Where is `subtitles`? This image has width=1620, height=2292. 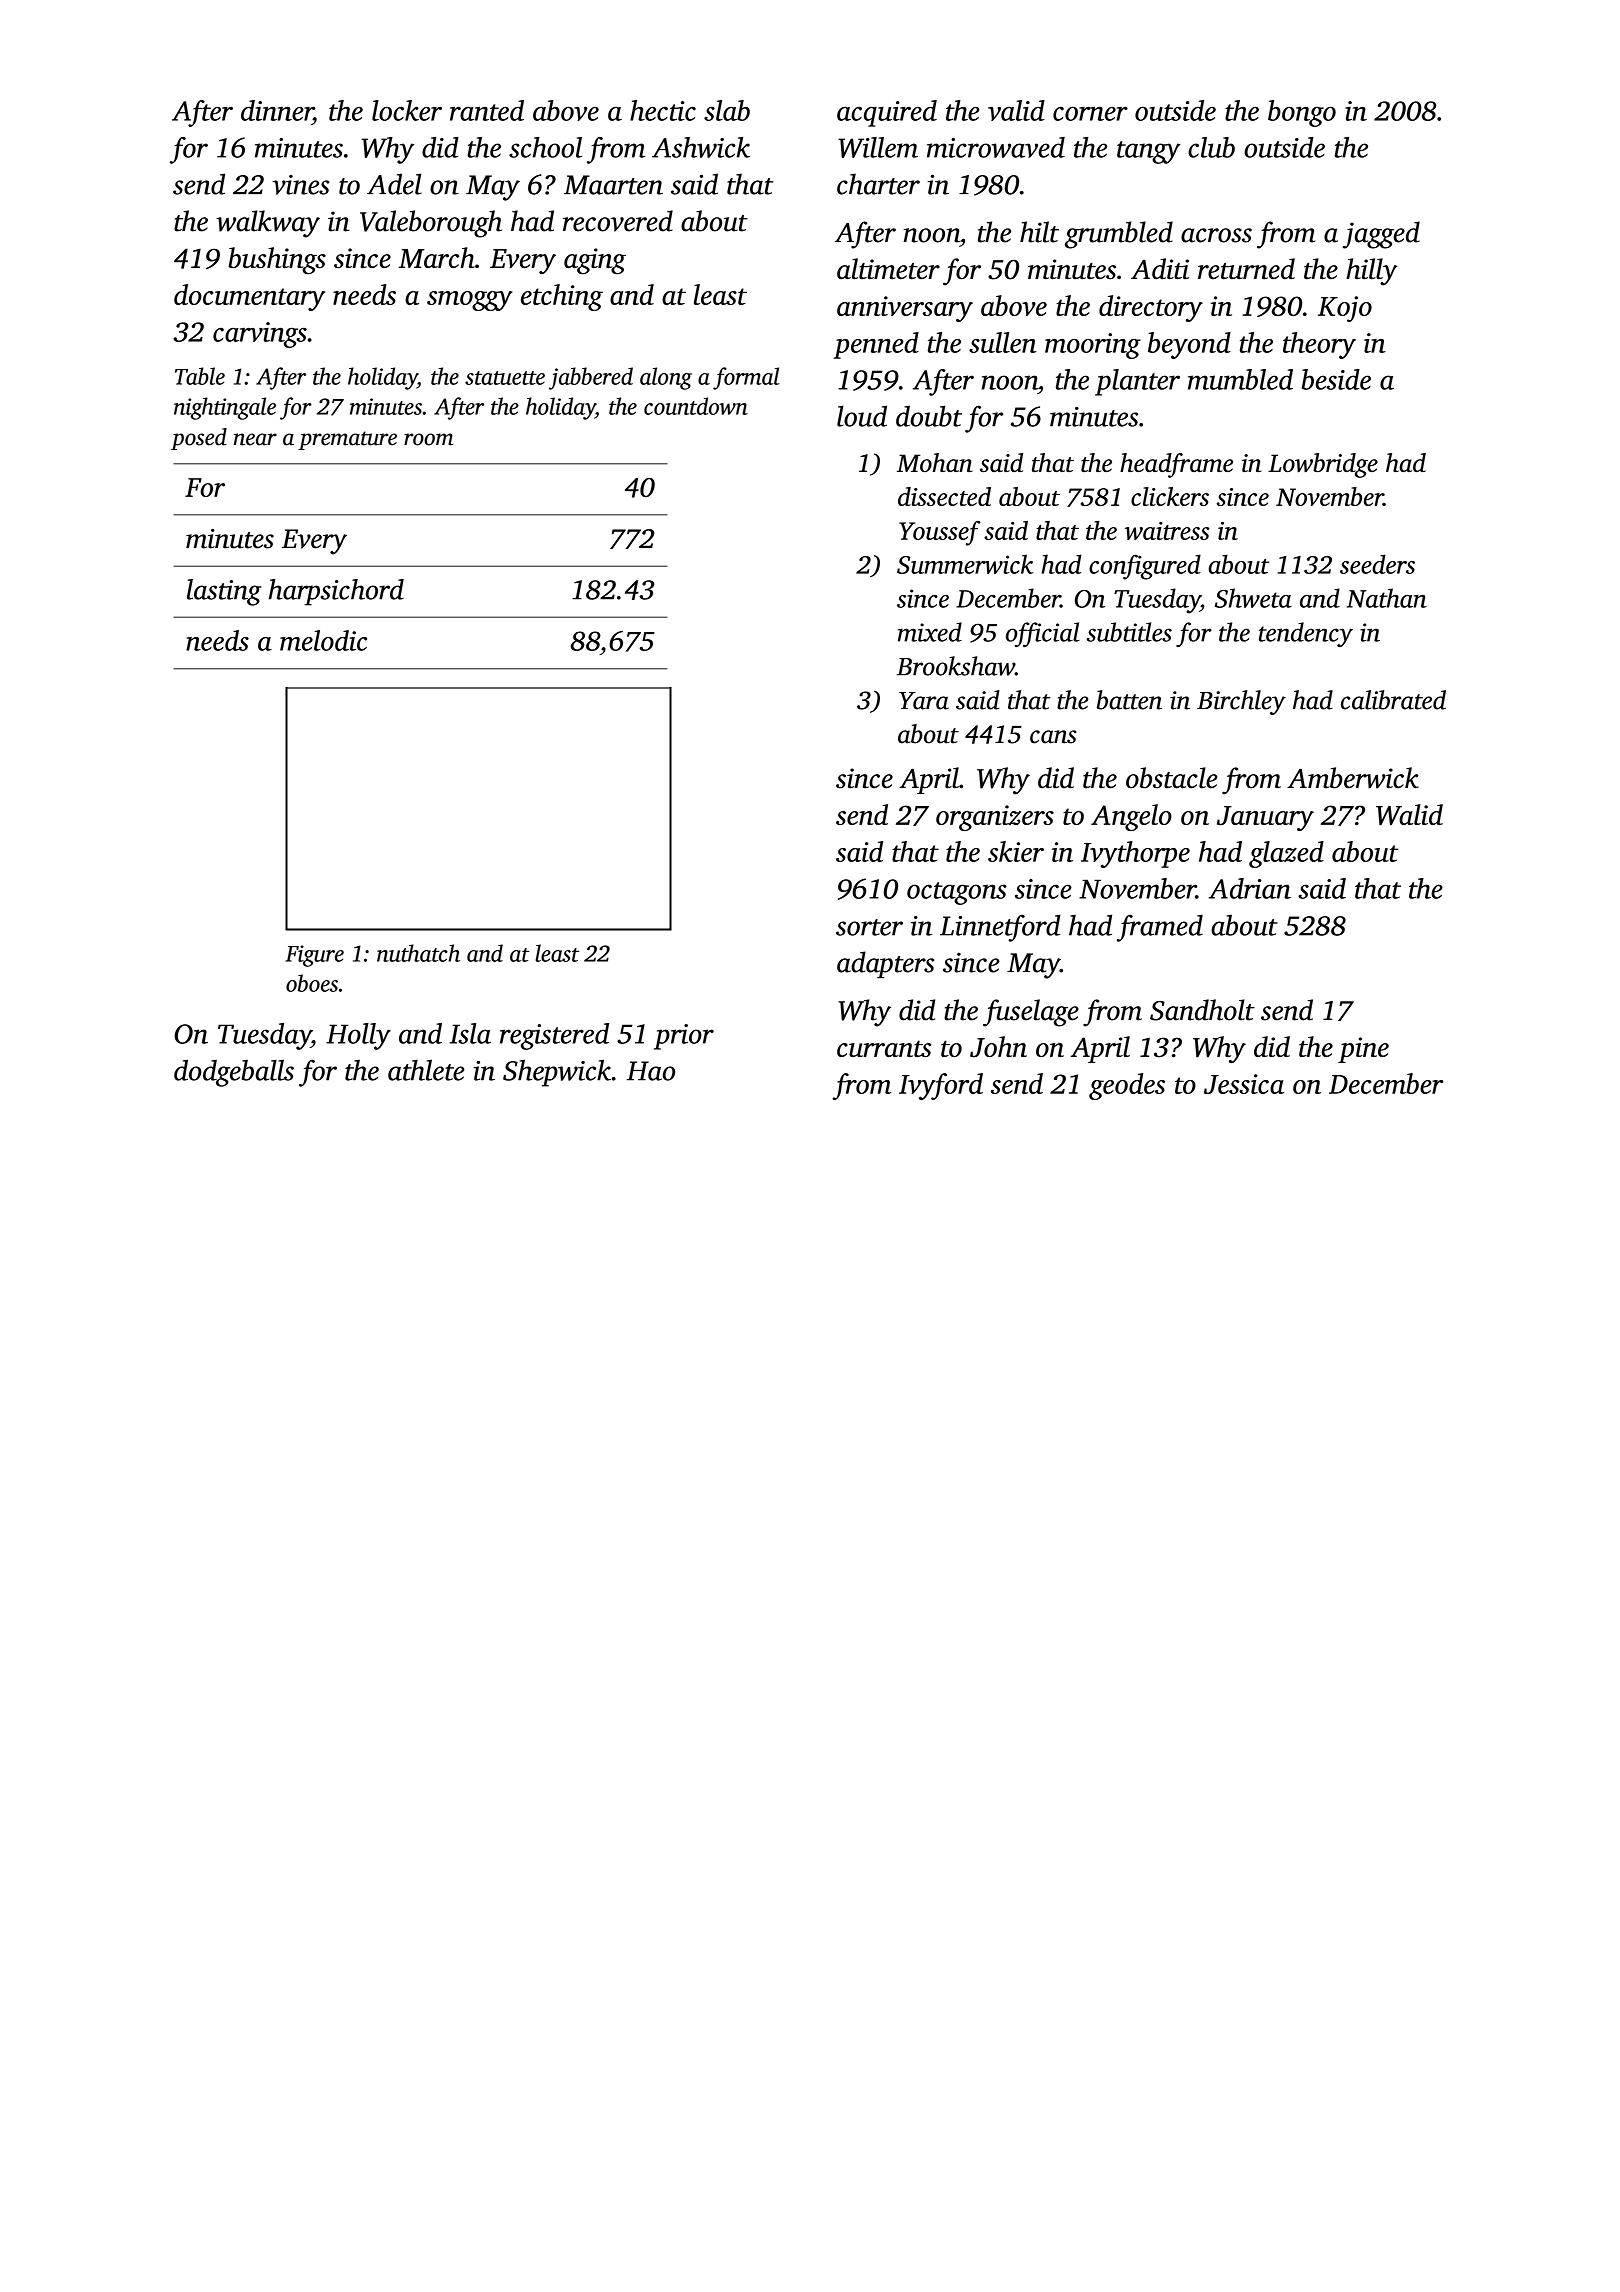 subtitles is located at coordinates (1129, 632).
